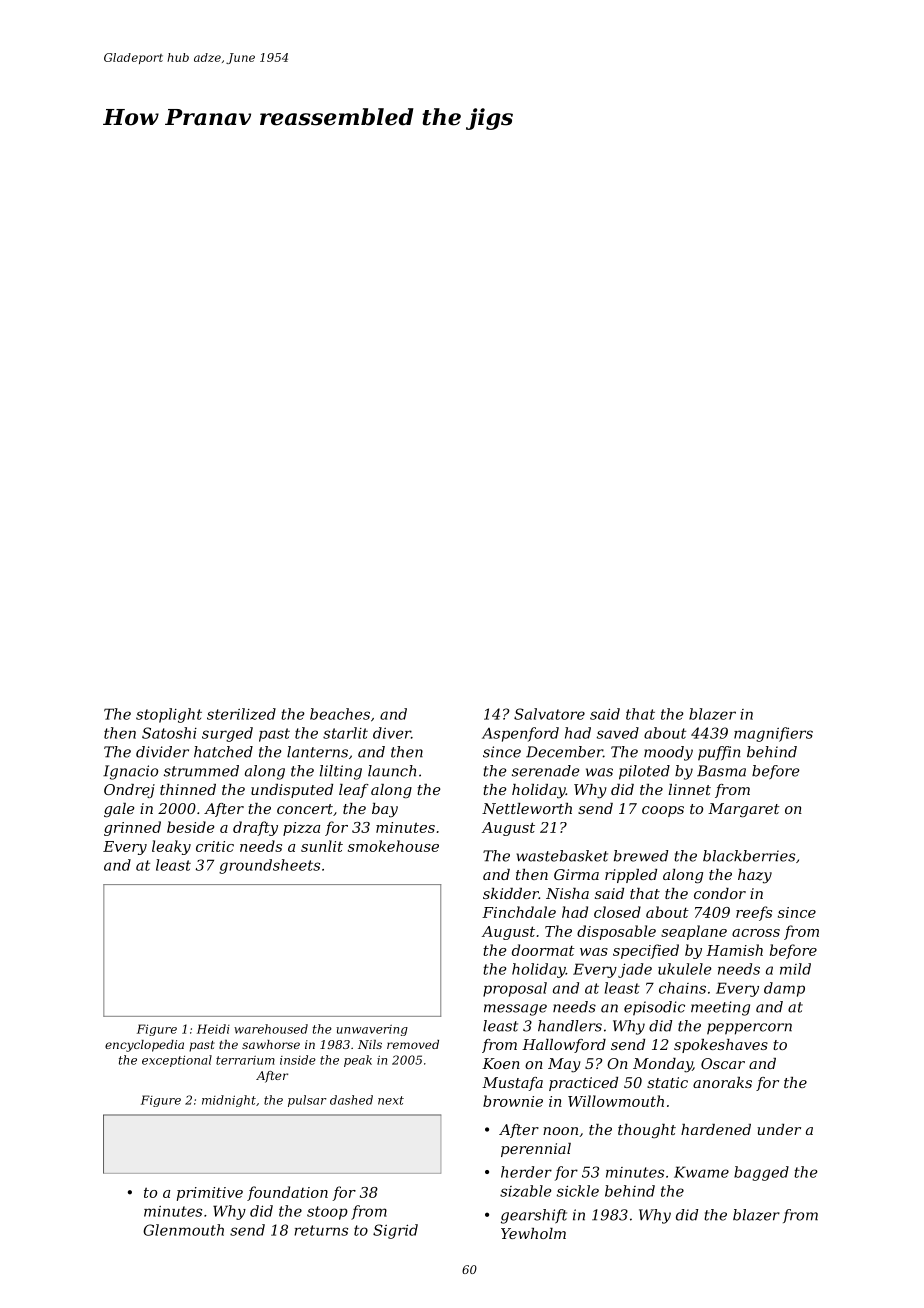  Describe the element at coordinates (177, 1061) in the image. I see `exceptional` at that location.
